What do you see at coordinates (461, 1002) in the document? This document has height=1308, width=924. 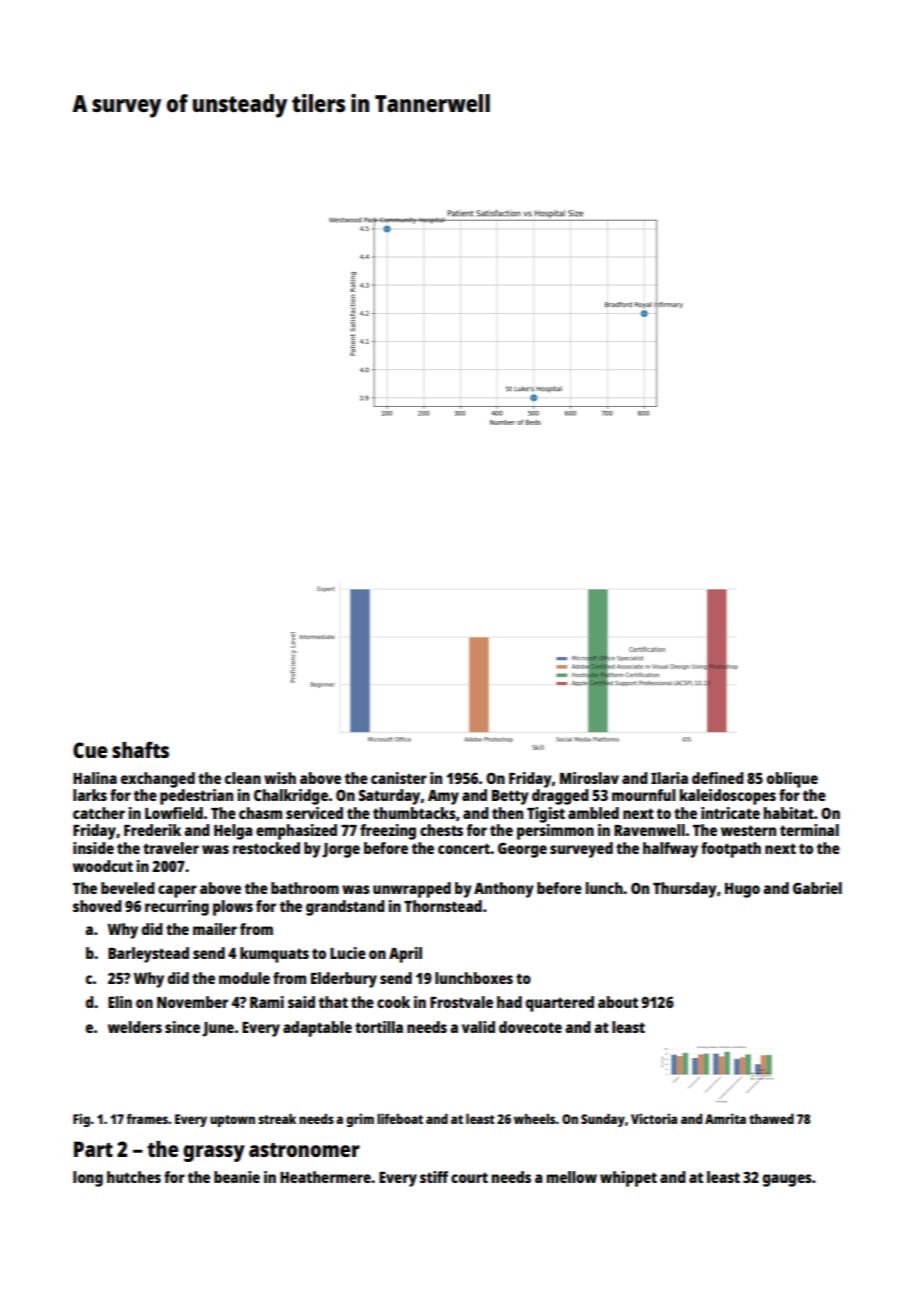 I see `Frostvale` at bounding box center [461, 1002].
